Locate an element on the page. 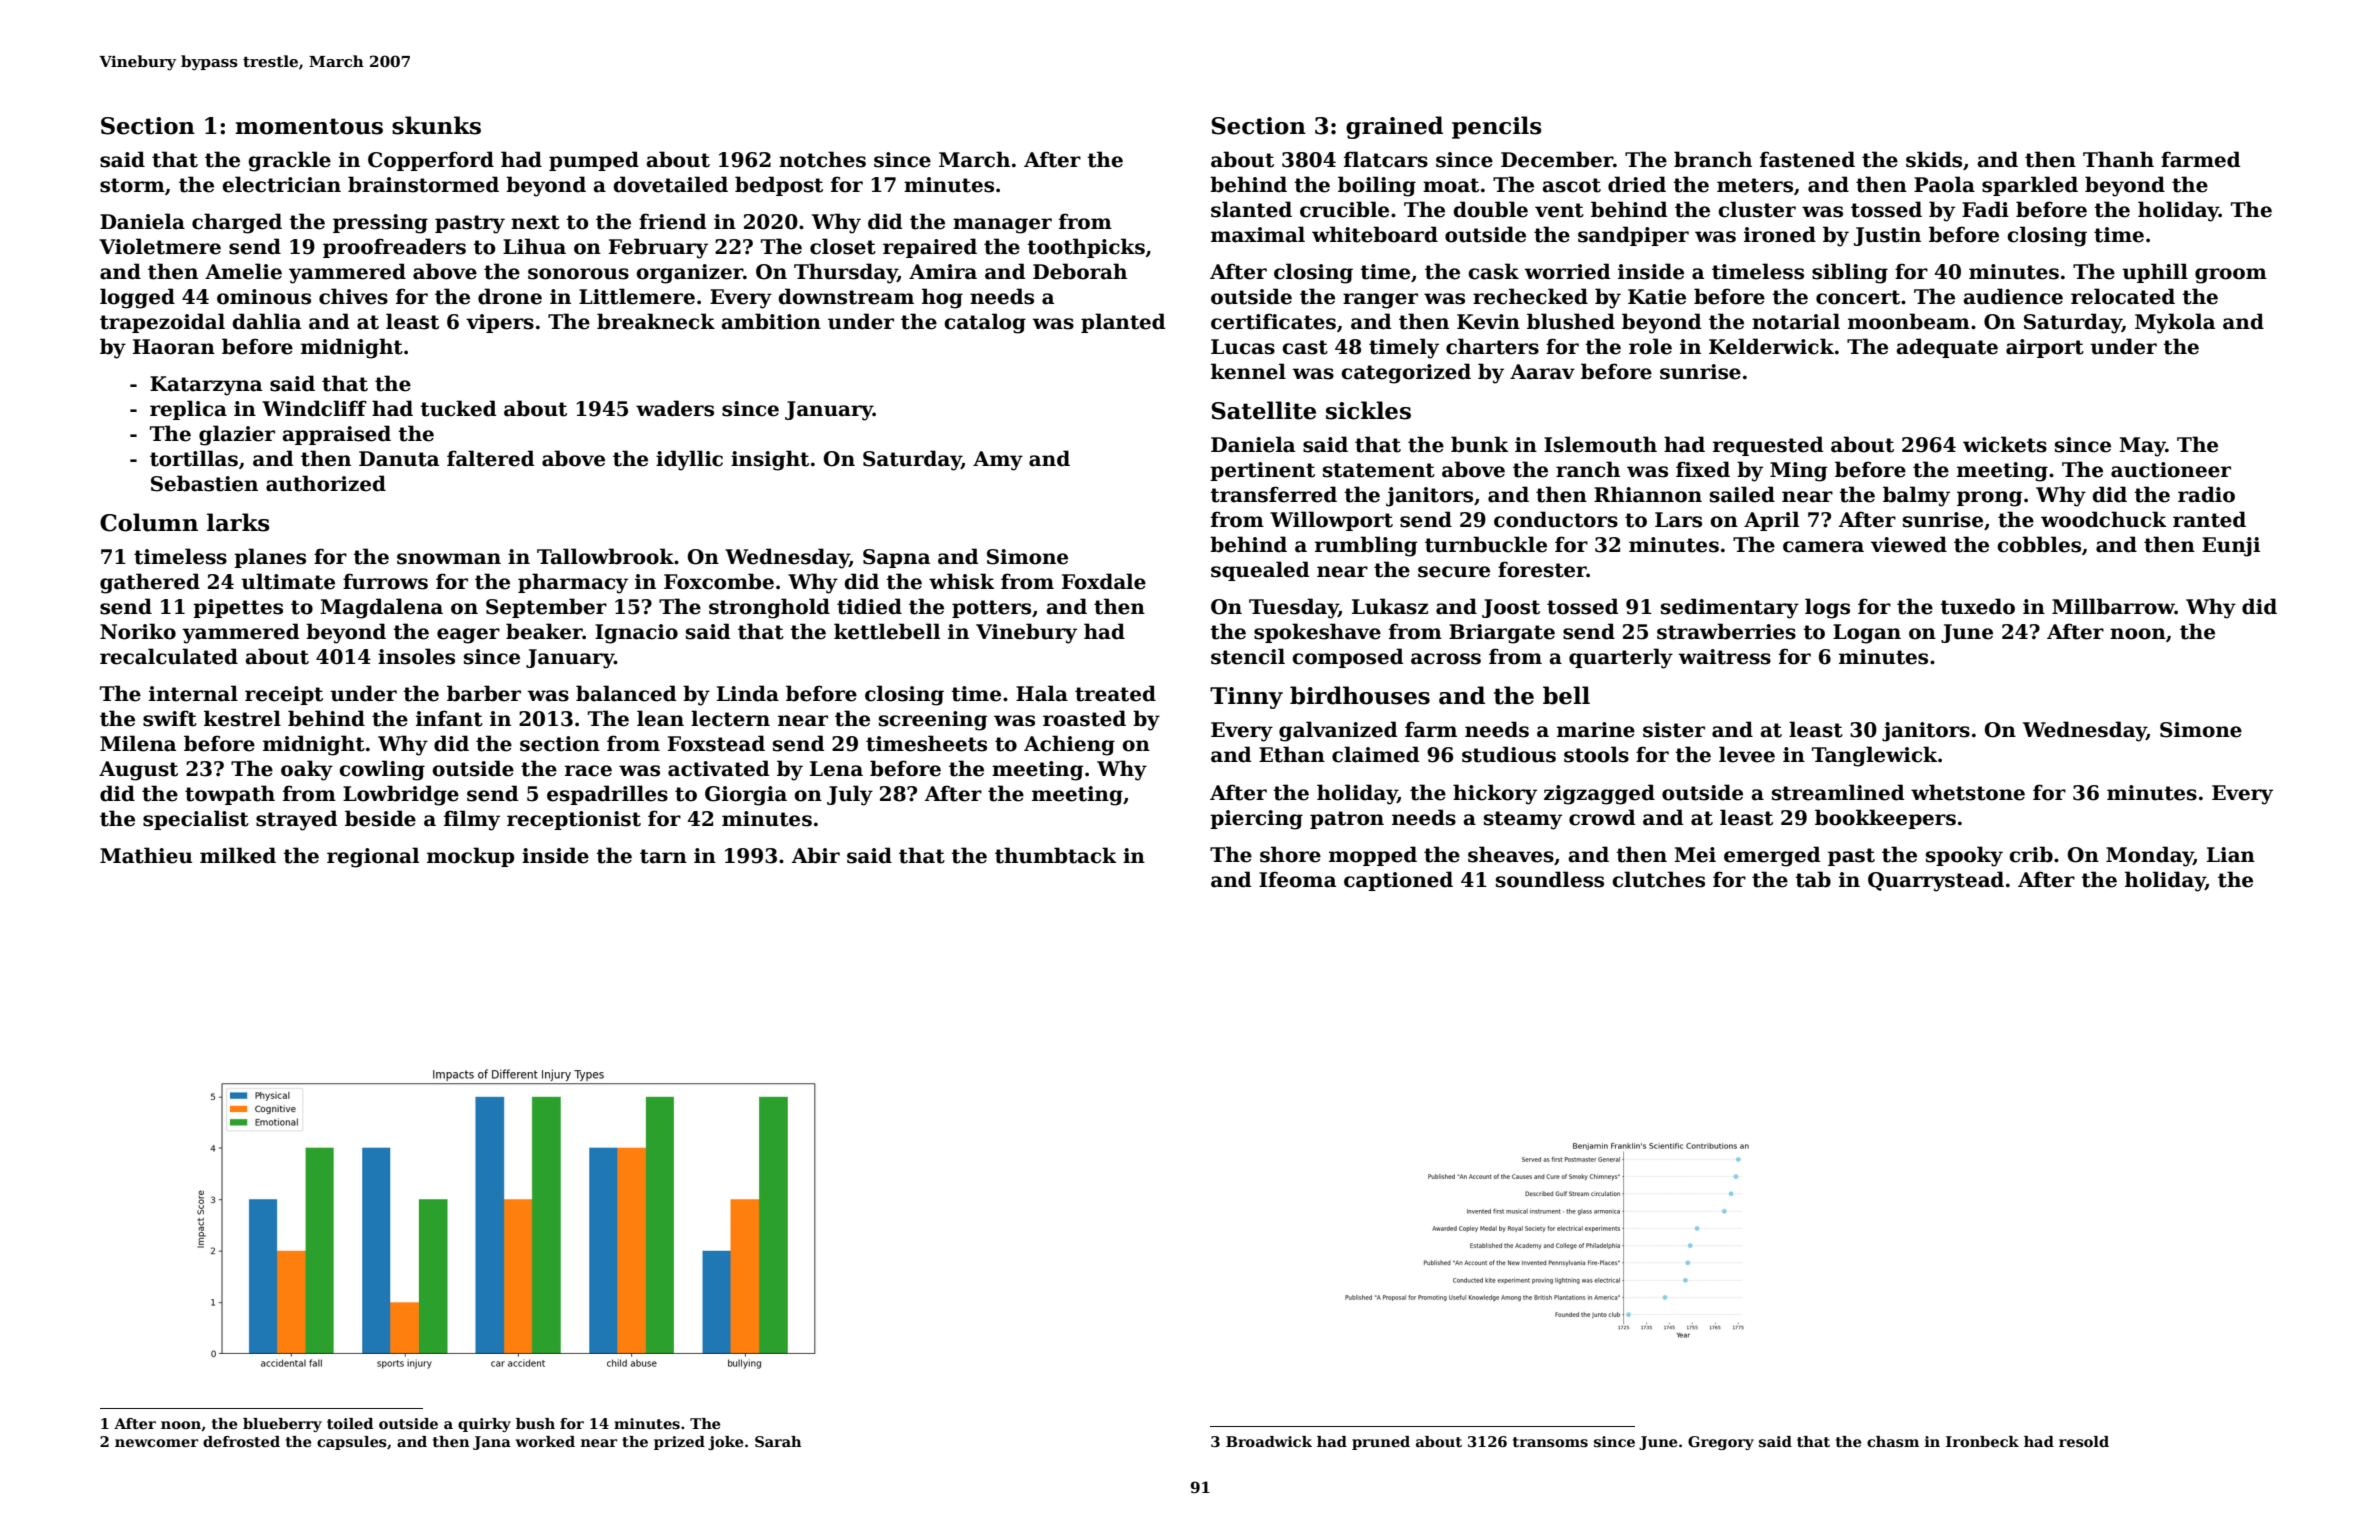 The height and width of the page is (1540, 2380). newcomer is located at coordinates (156, 1443).
